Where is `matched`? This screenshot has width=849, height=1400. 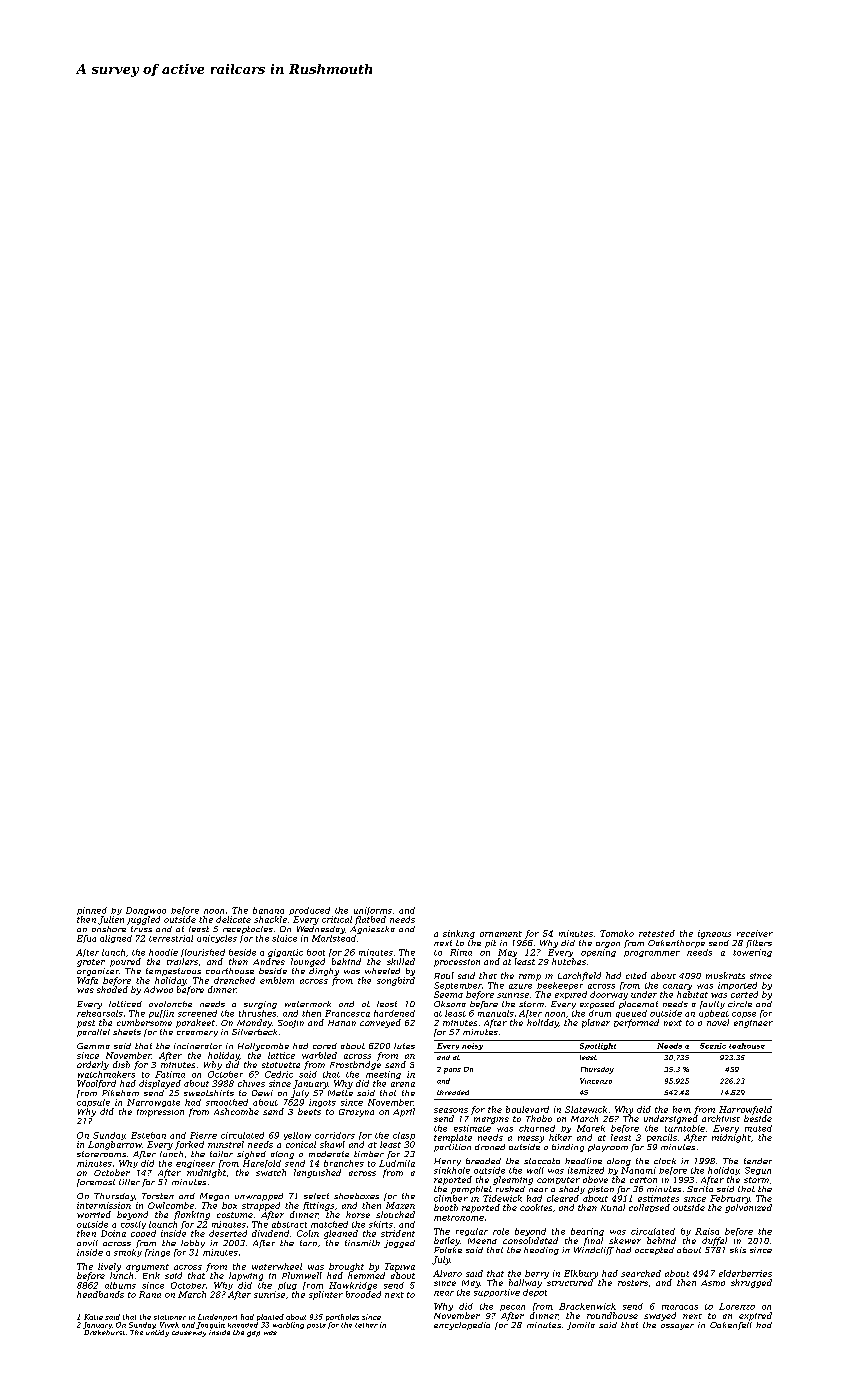 matched is located at coordinates (329, 1224).
